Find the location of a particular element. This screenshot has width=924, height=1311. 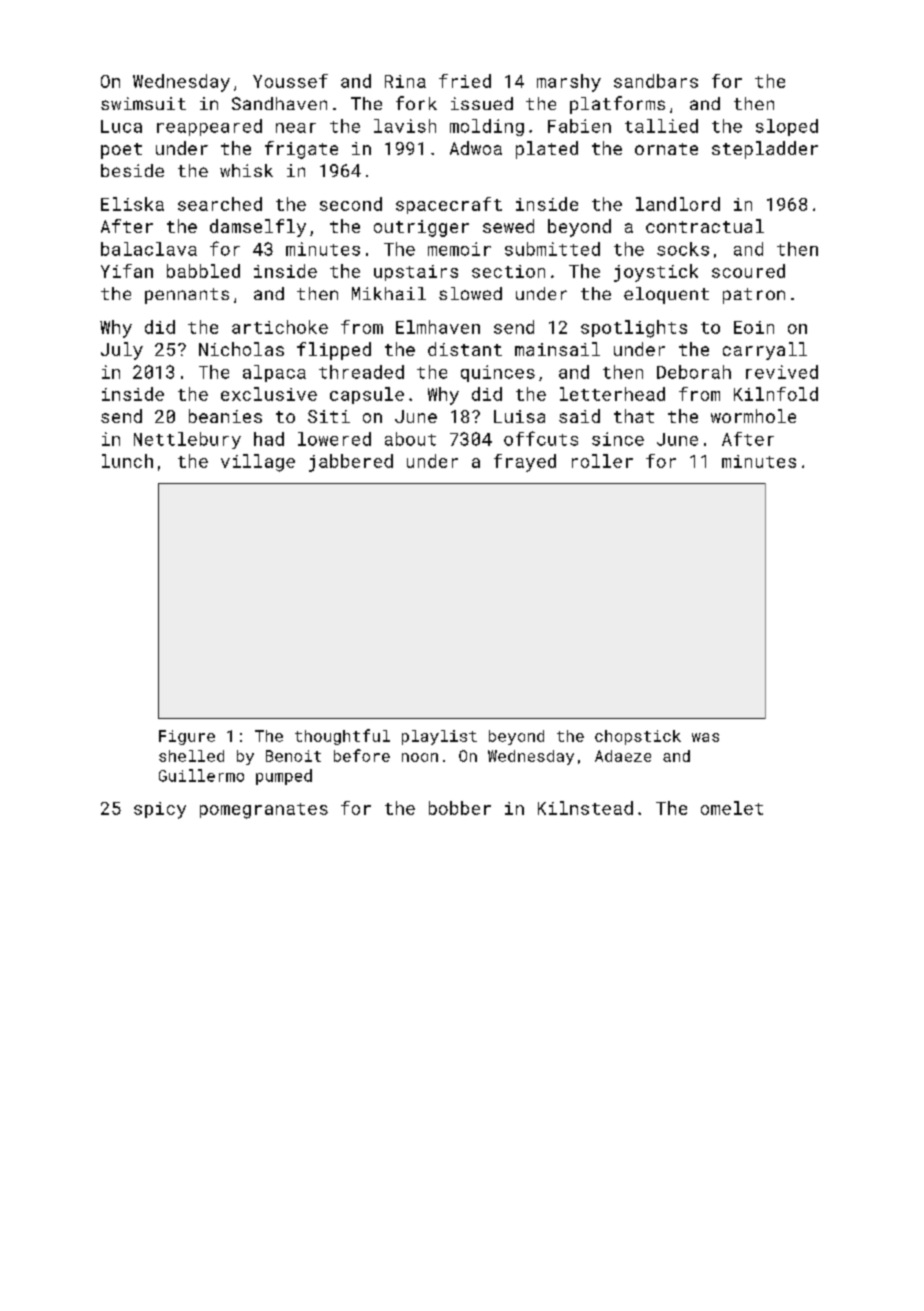

roller is located at coordinates (602, 461).
